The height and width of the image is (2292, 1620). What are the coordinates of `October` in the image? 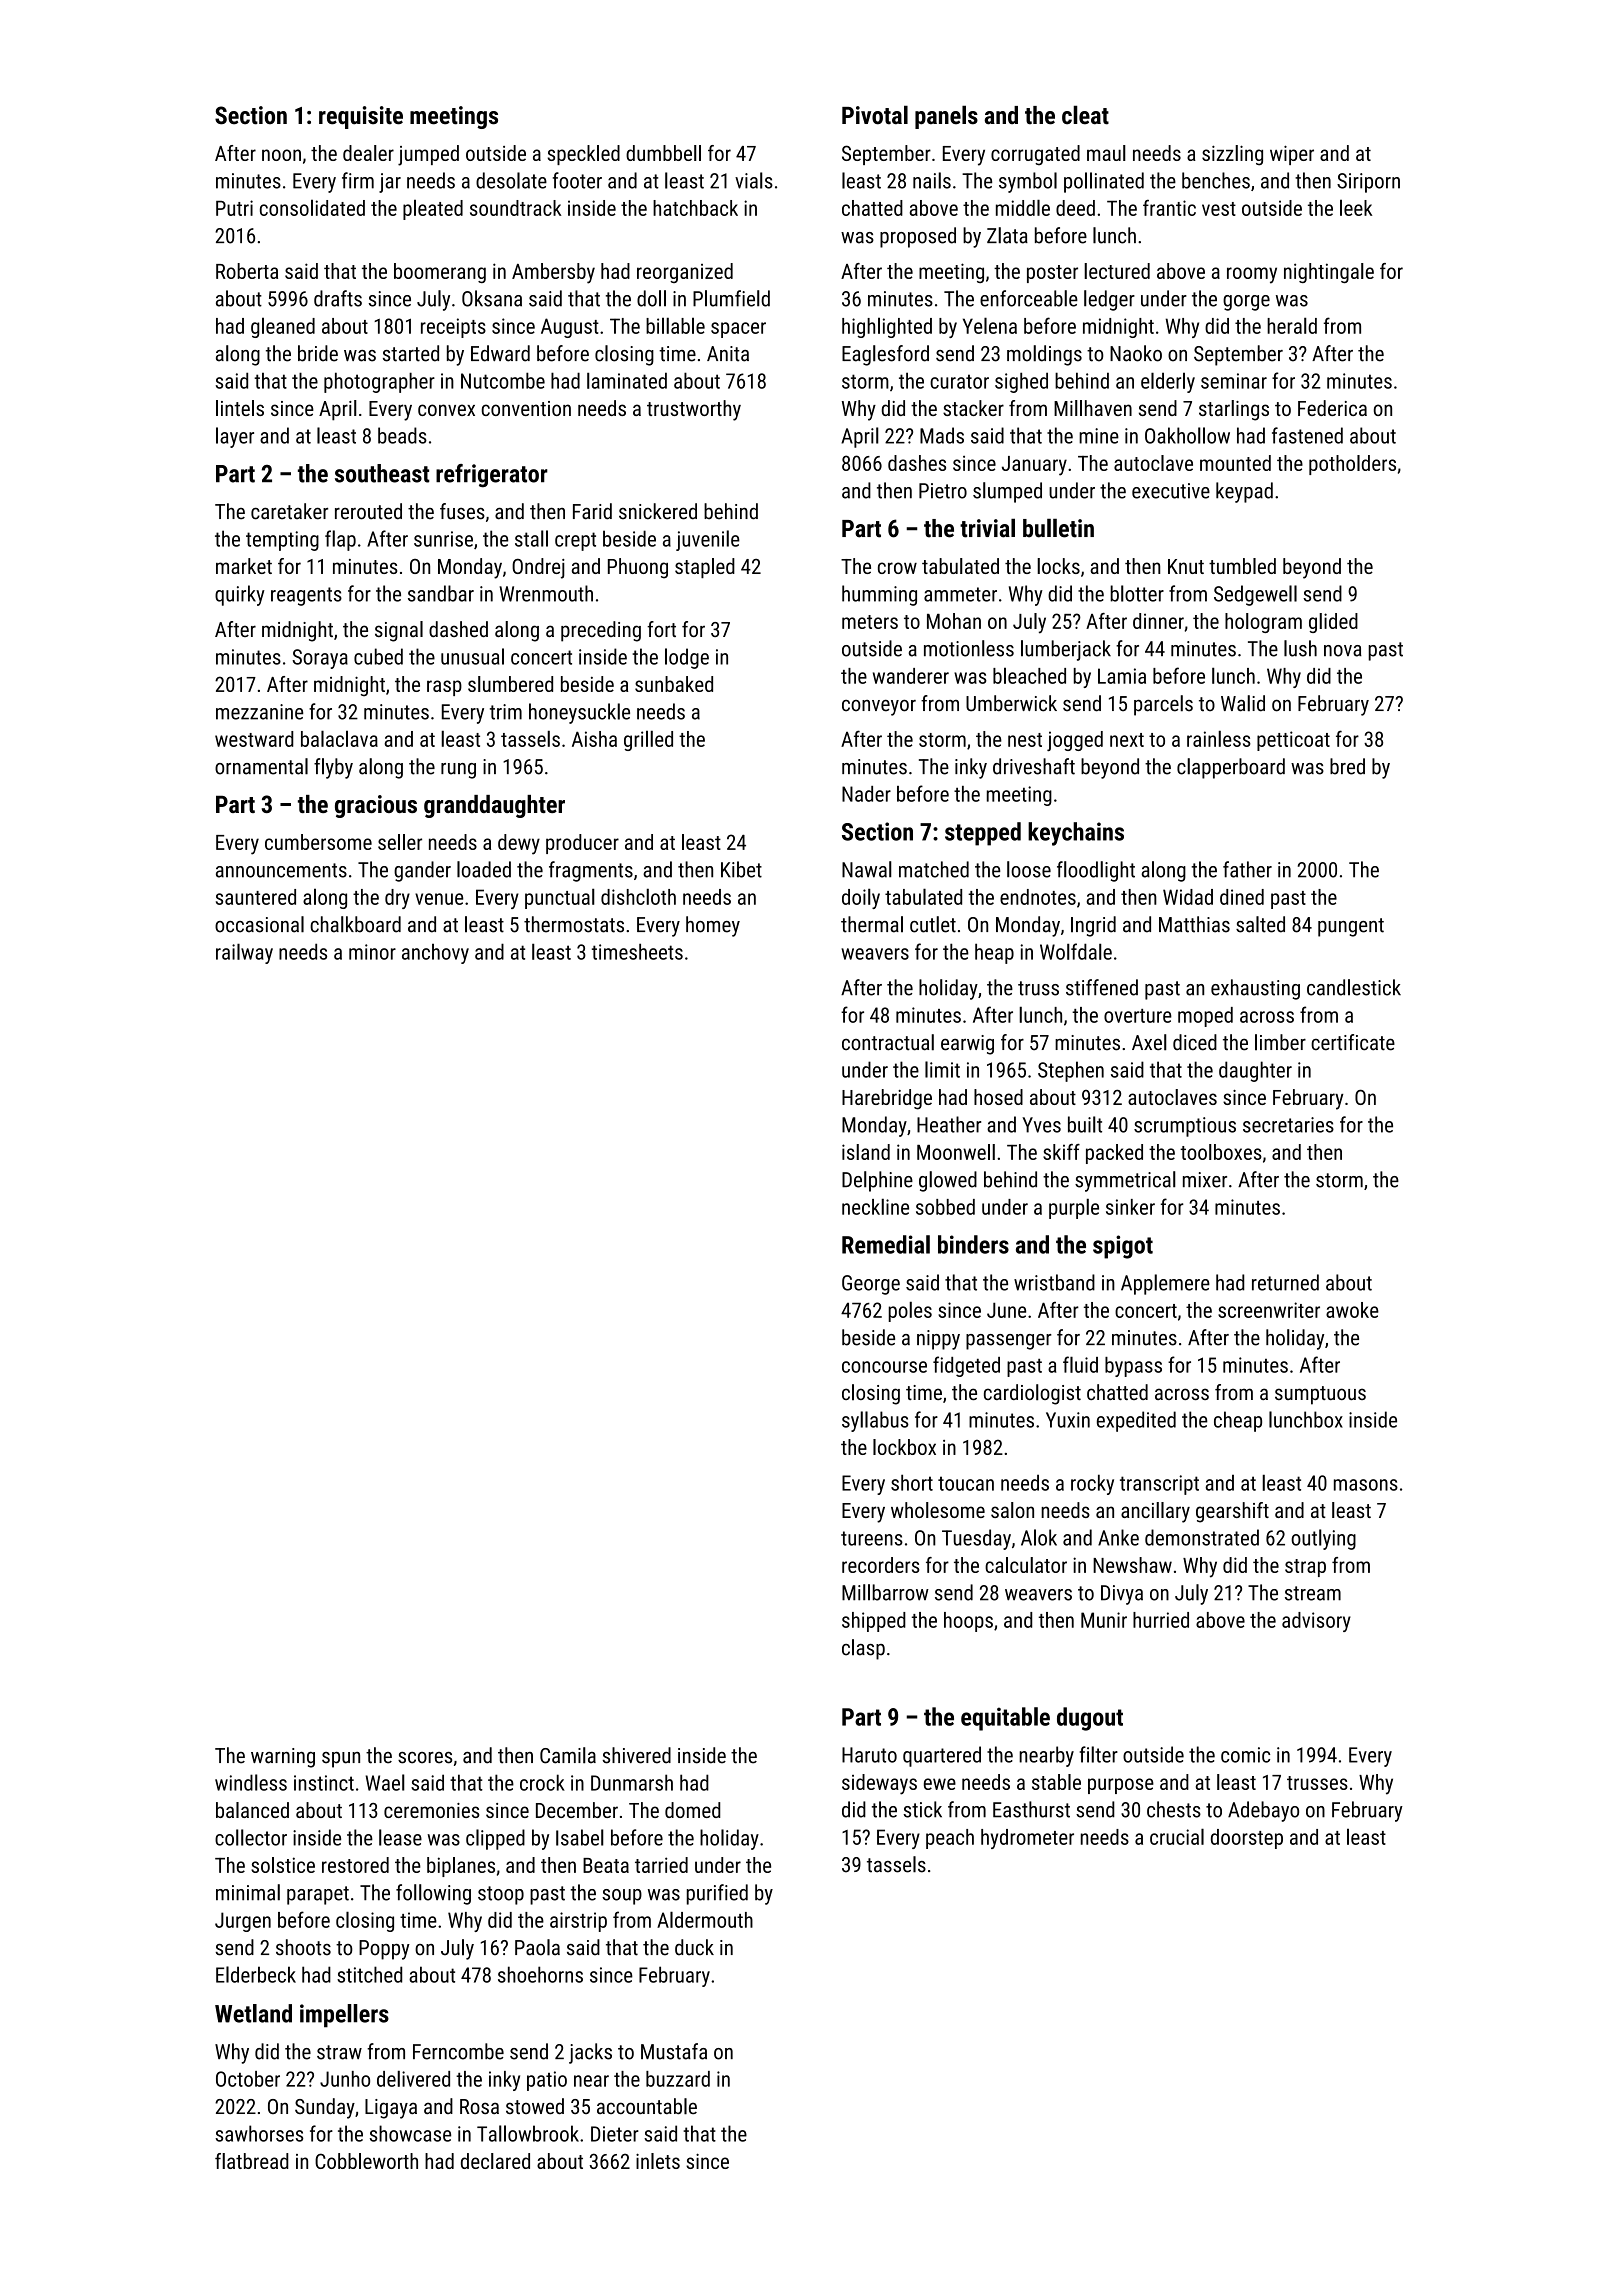 It's located at (248, 2079).
